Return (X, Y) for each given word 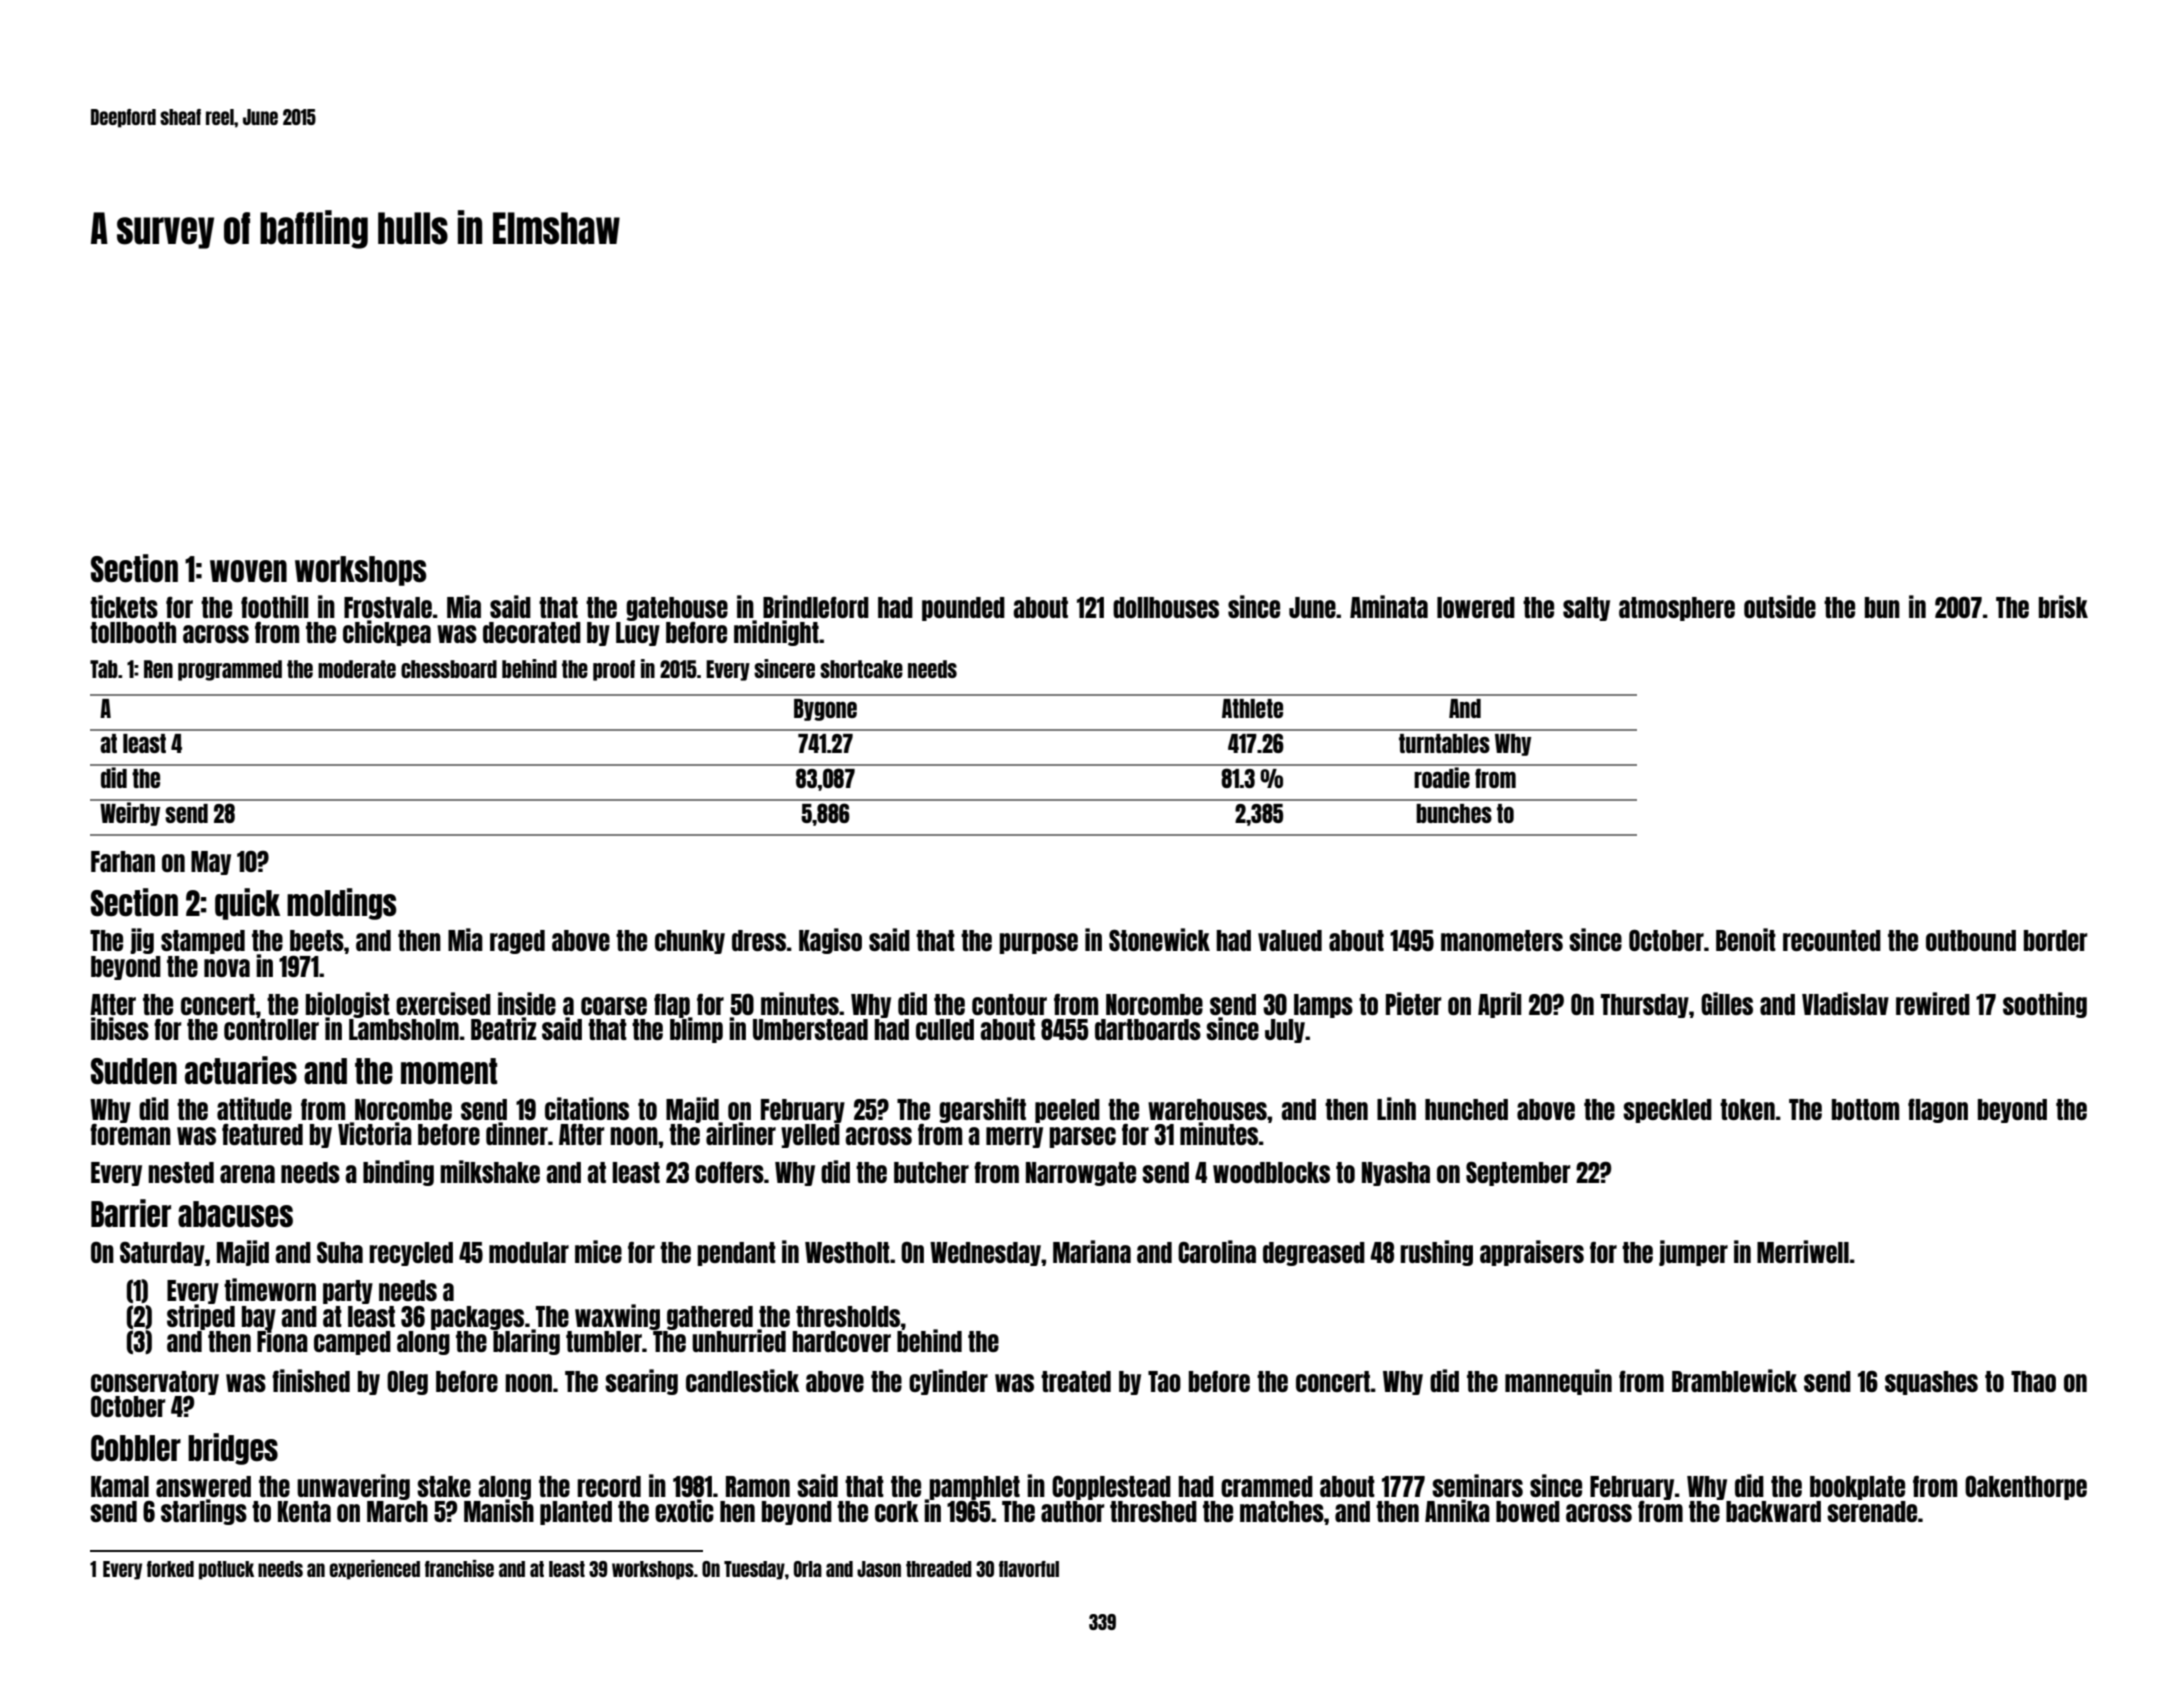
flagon (1938, 1111)
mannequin (1558, 1382)
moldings (341, 904)
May (211, 863)
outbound (1971, 940)
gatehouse (677, 609)
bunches (1454, 813)
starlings (204, 1512)
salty (1586, 609)
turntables (1444, 743)
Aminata (1389, 606)
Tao (1164, 1381)
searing (641, 1382)
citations (587, 1108)
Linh (1396, 1108)
